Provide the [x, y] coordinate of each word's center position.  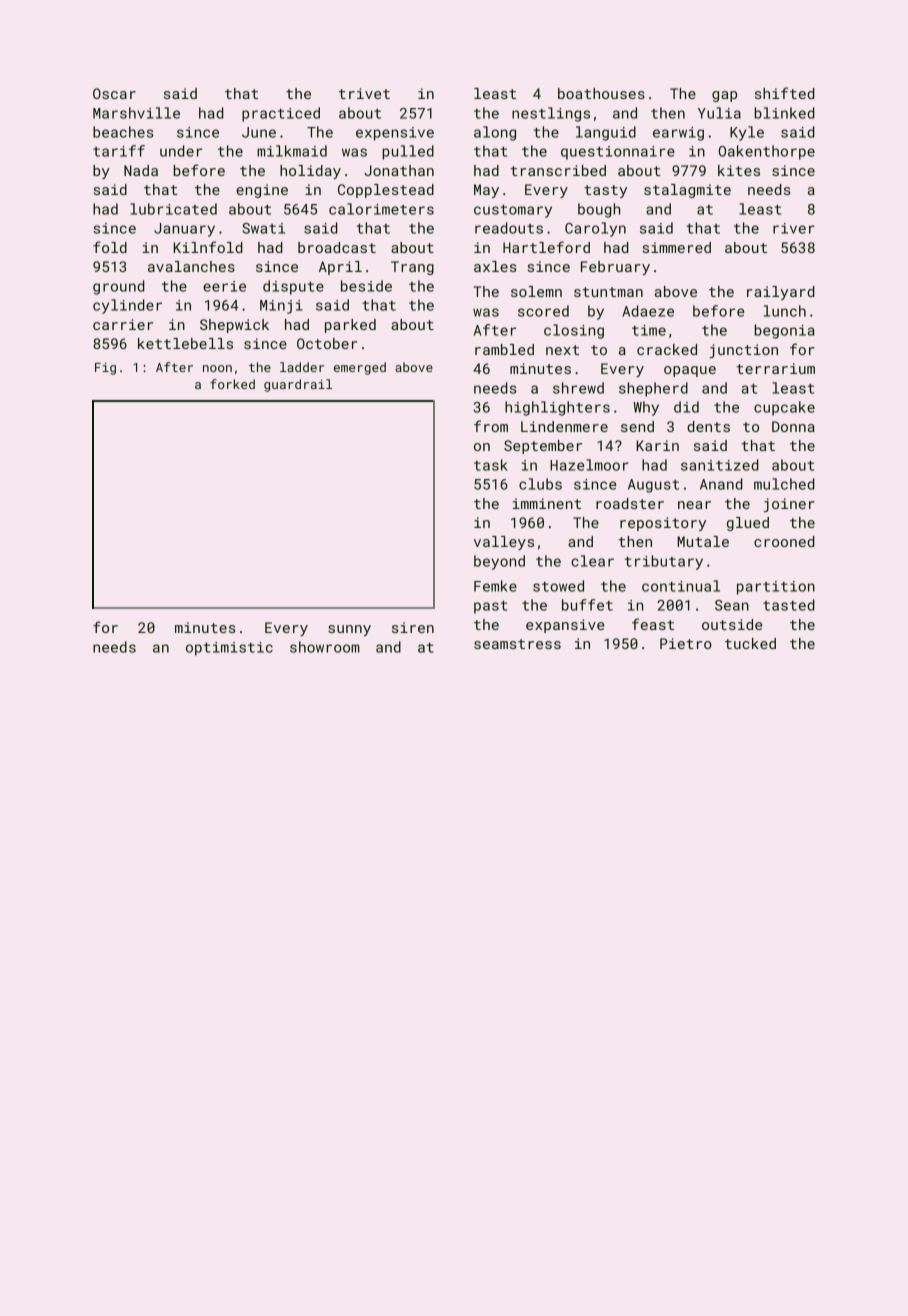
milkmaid [292, 151]
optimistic [229, 649]
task [491, 465]
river [794, 228]
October [327, 343]
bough [599, 210]
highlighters [557, 408]
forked [232, 384]
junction [743, 351]
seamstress [517, 644]
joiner [789, 505]
